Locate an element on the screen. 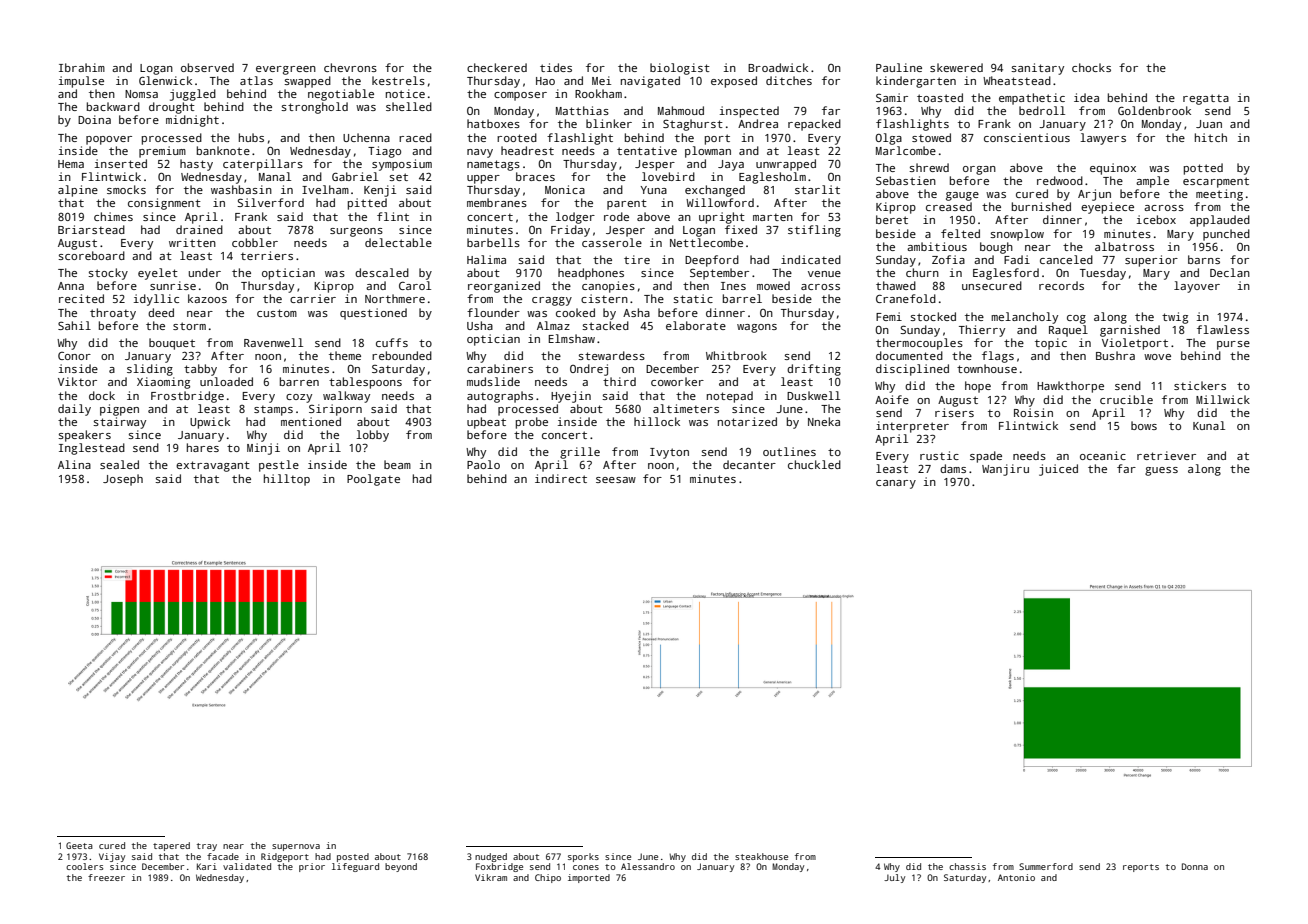 This screenshot has width=1308, height=924. barns is located at coordinates (1204, 259).
